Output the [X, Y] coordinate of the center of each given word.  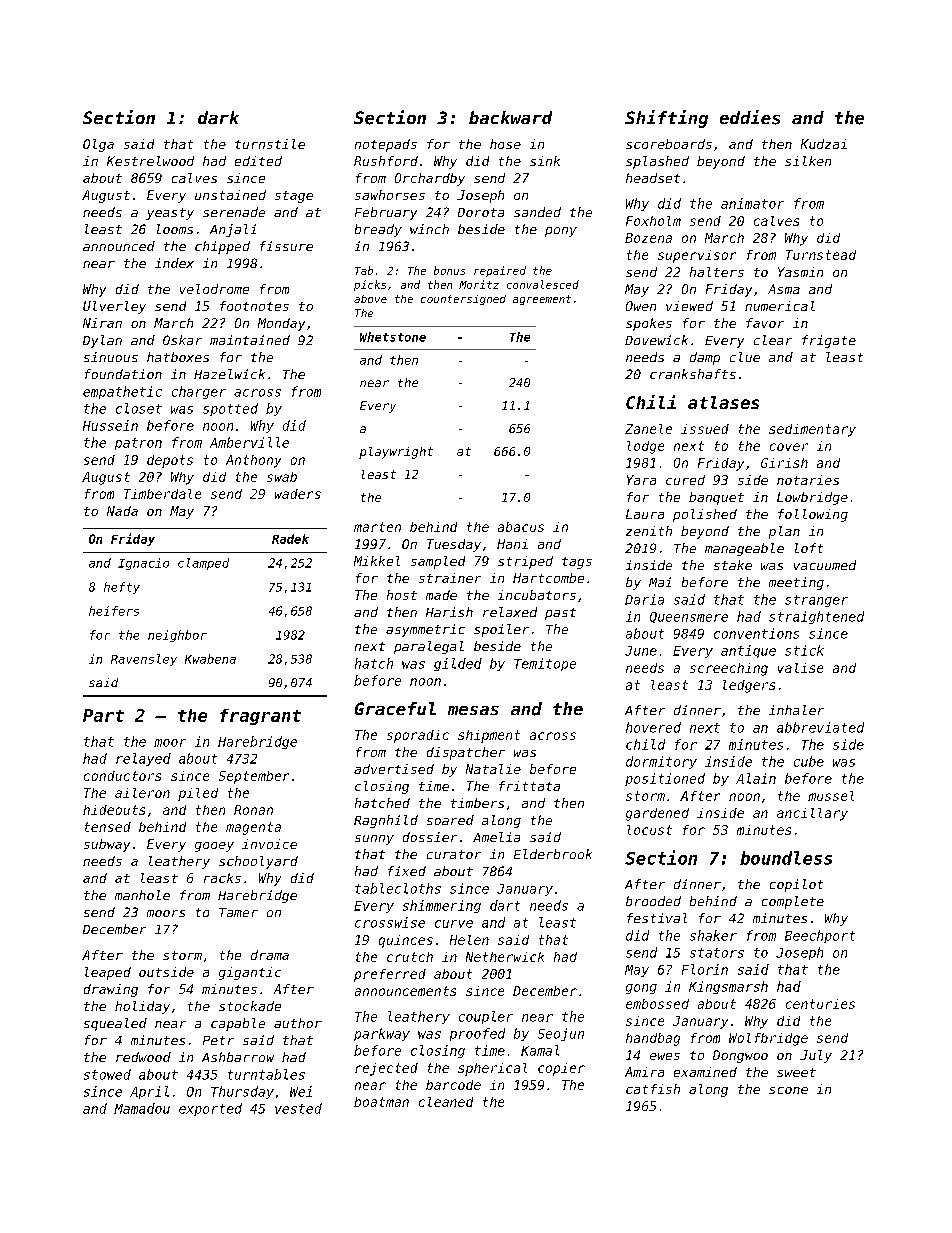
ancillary [812, 814]
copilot [796, 885]
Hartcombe [548, 578]
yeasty [170, 214]
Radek [290, 539]
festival [657, 918]
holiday [142, 1007]
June [641, 651]
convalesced [543, 284]
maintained [250, 340]
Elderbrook [553, 854]
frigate [829, 341]
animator [752, 203]
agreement [542, 300]
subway [107, 845]
